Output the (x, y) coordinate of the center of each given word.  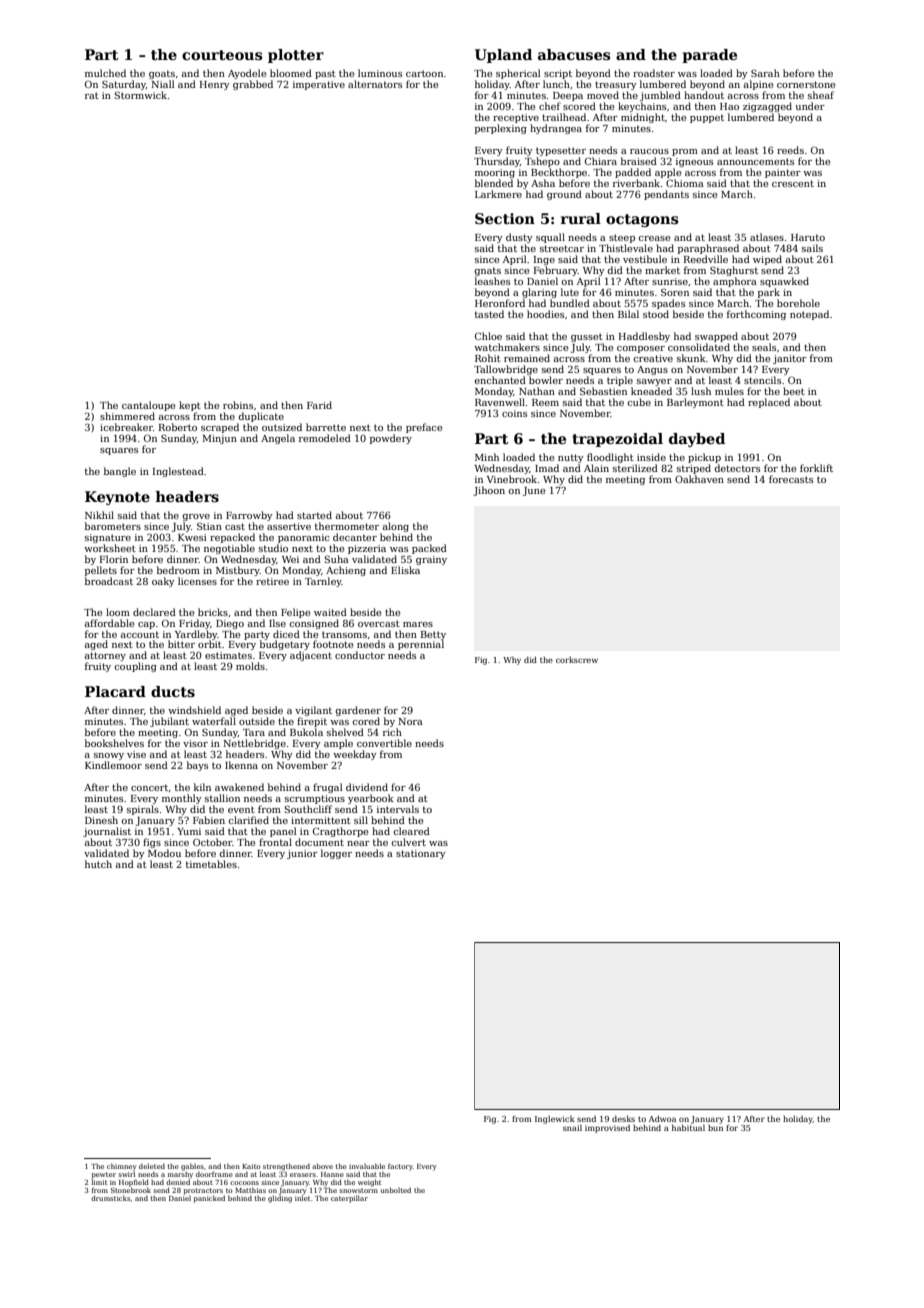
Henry (215, 85)
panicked (209, 1199)
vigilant (313, 711)
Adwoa (662, 1119)
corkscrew (577, 660)
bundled (570, 303)
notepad (809, 315)
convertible (384, 743)
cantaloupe (148, 406)
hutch (98, 864)
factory (400, 1167)
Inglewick (555, 1119)
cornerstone (806, 84)
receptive (516, 118)
